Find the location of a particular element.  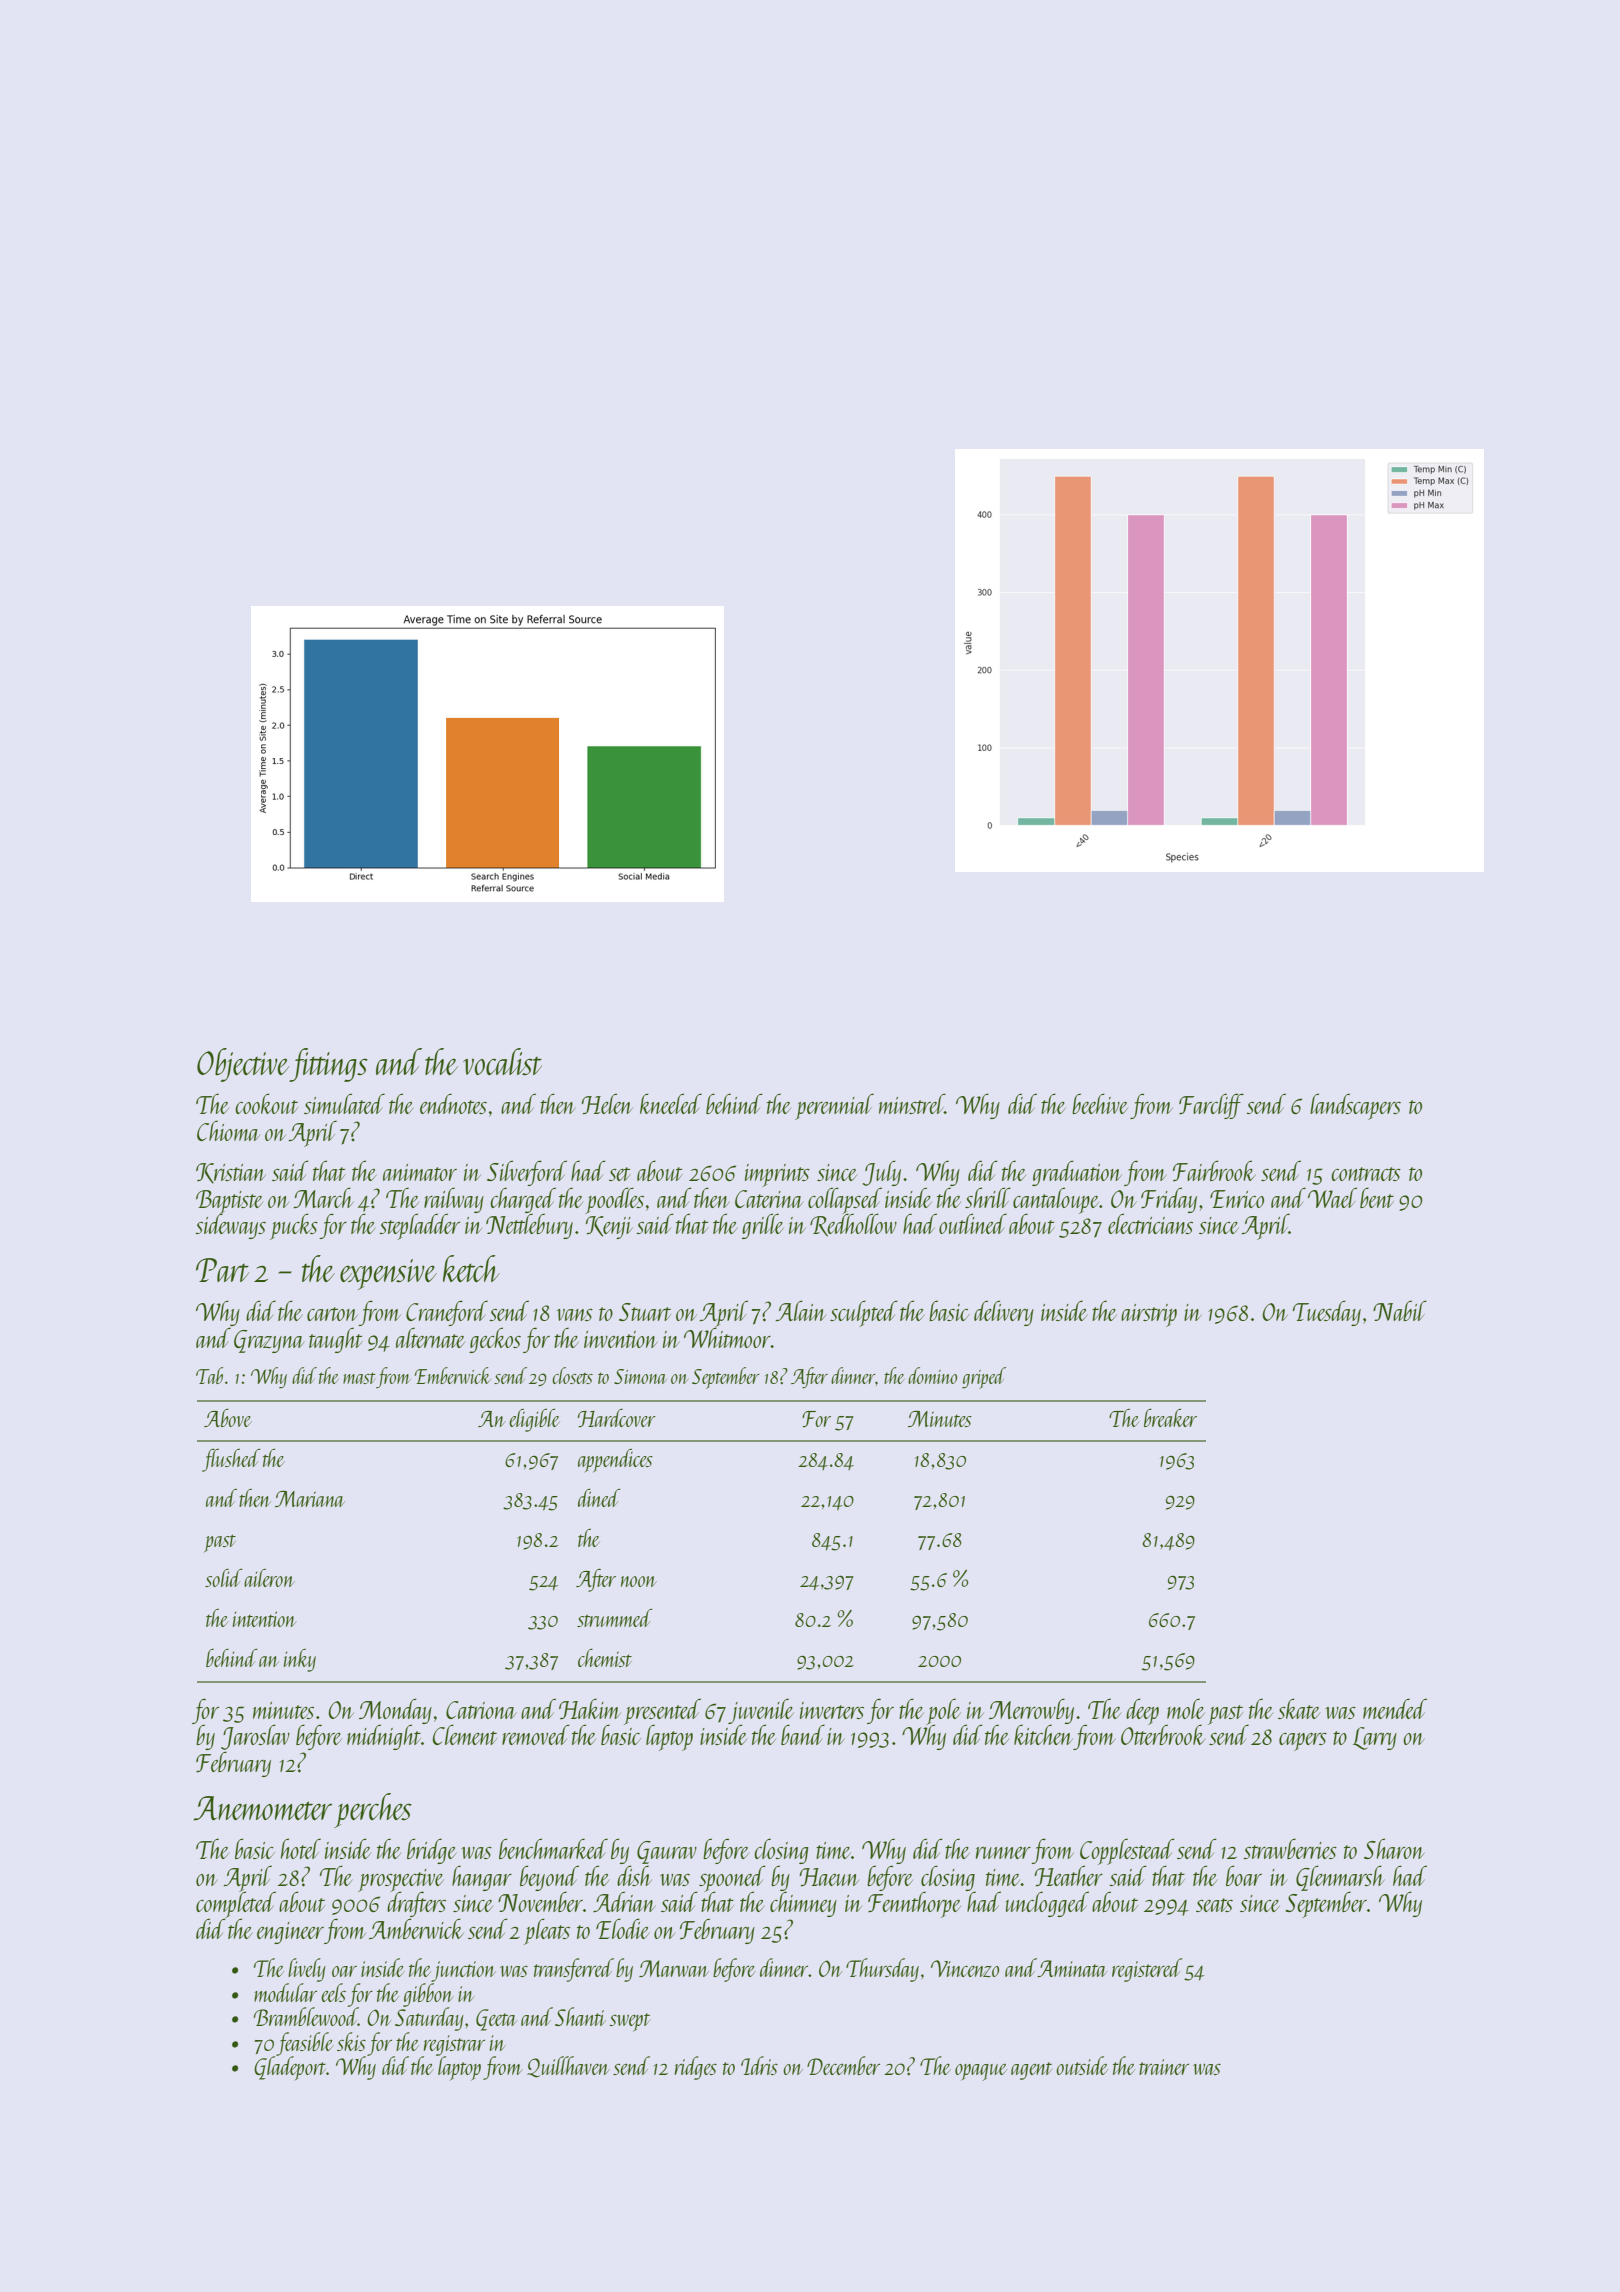

beehive is located at coordinates (1100, 1103).
